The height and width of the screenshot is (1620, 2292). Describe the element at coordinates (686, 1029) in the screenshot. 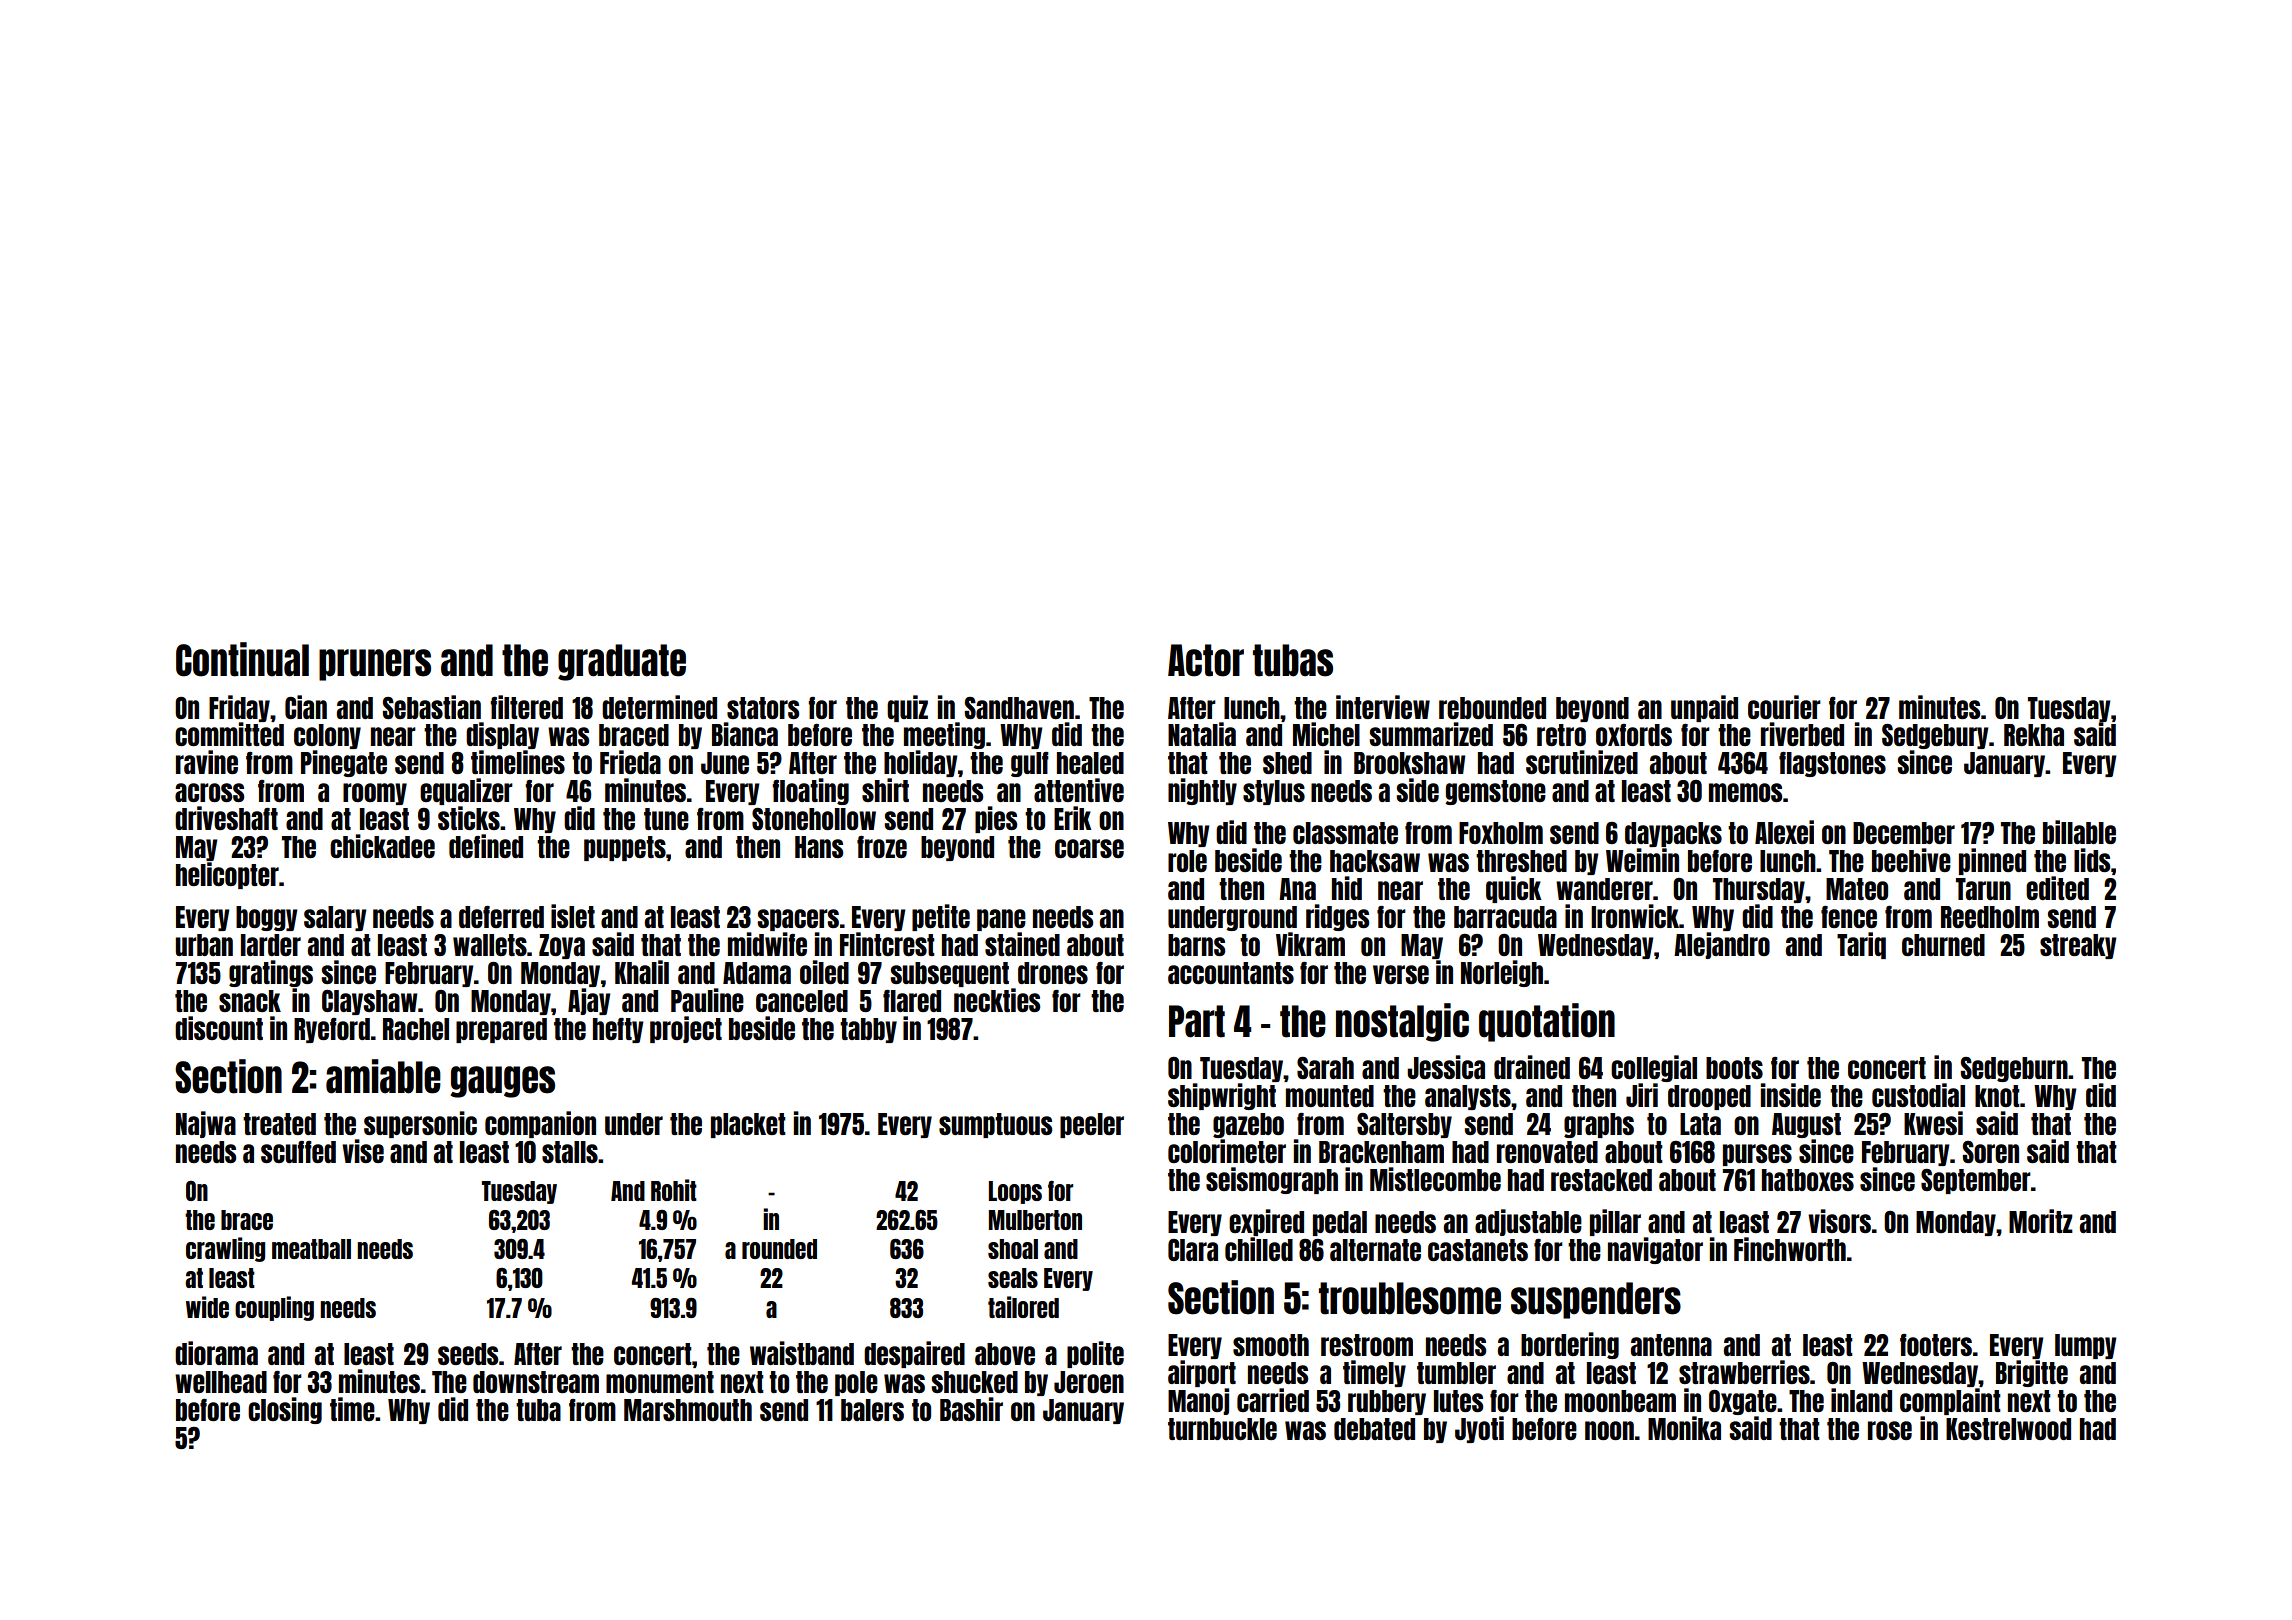

I see `project` at that location.
